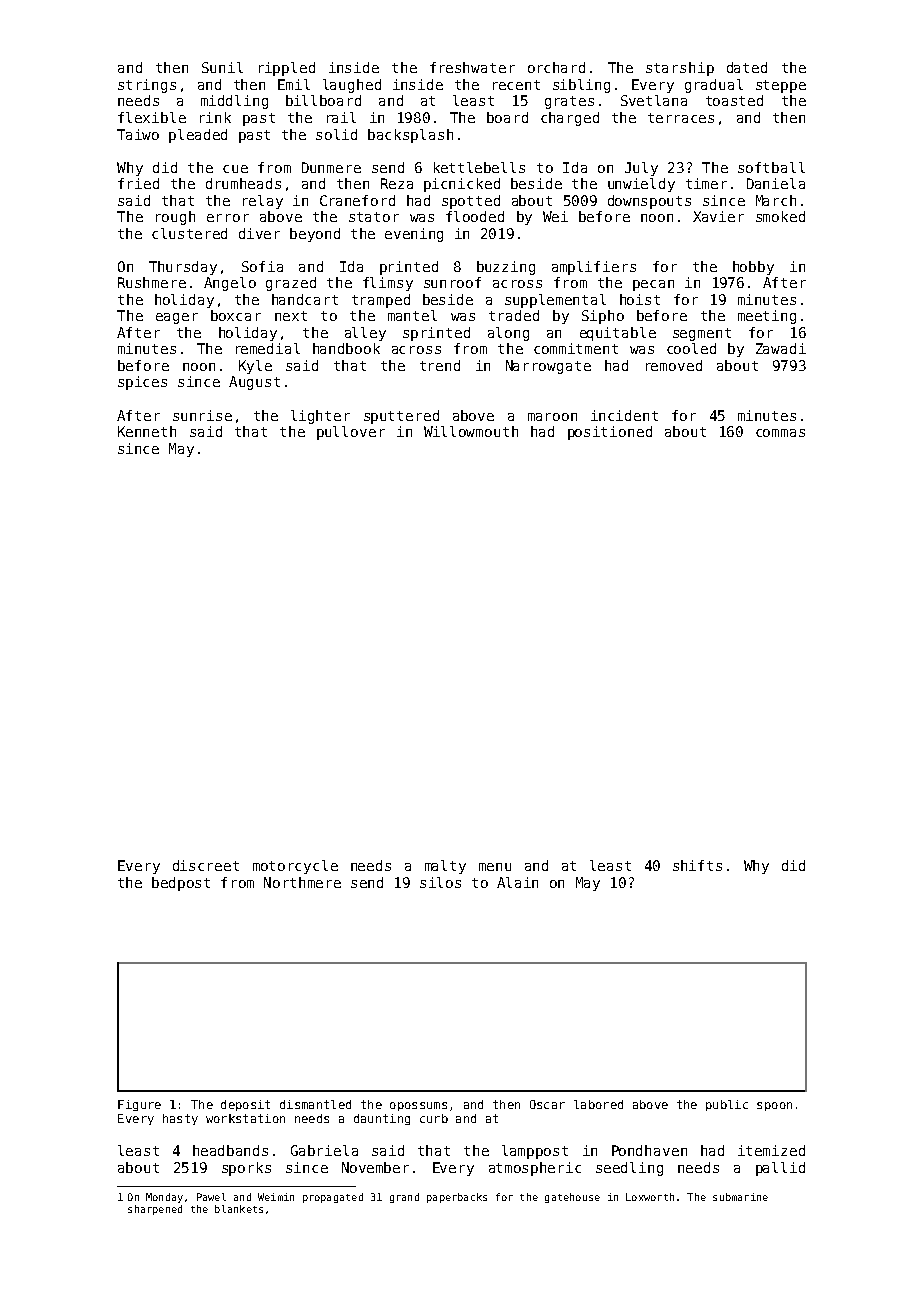 This image has width=924, height=1308. I want to click on discreet, so click(206, 865).
